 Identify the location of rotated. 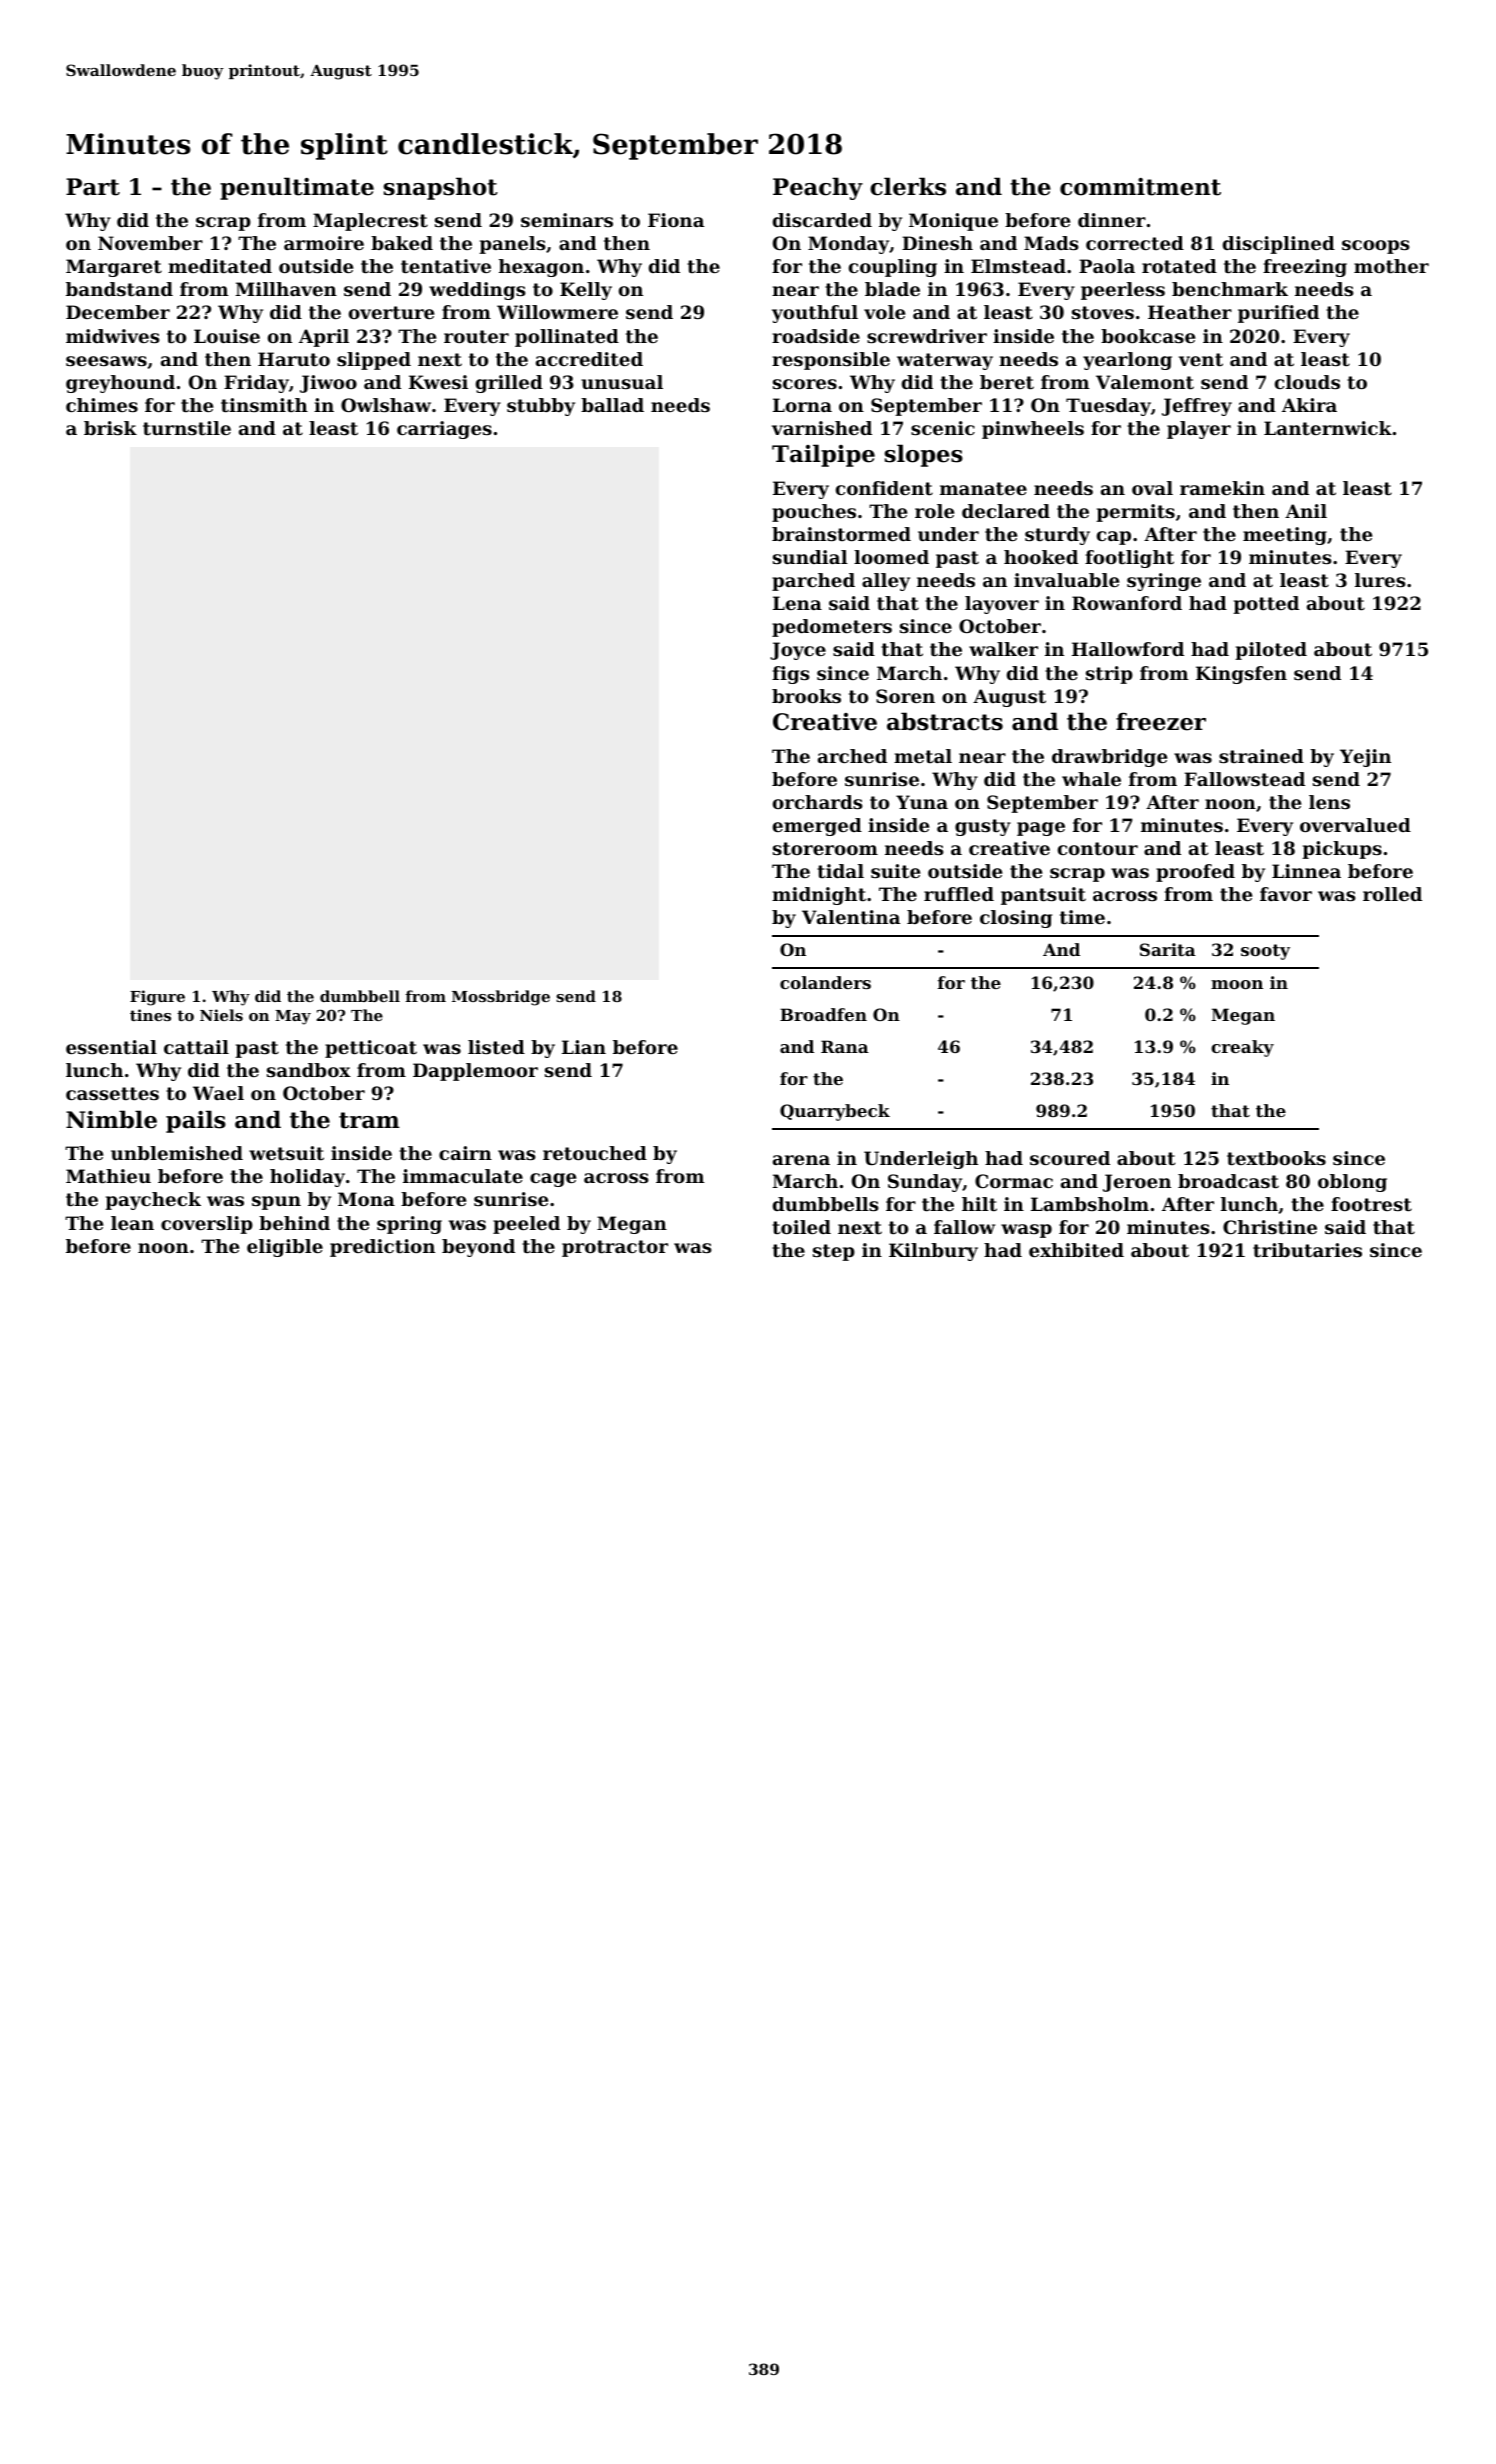
(1179, 266).
